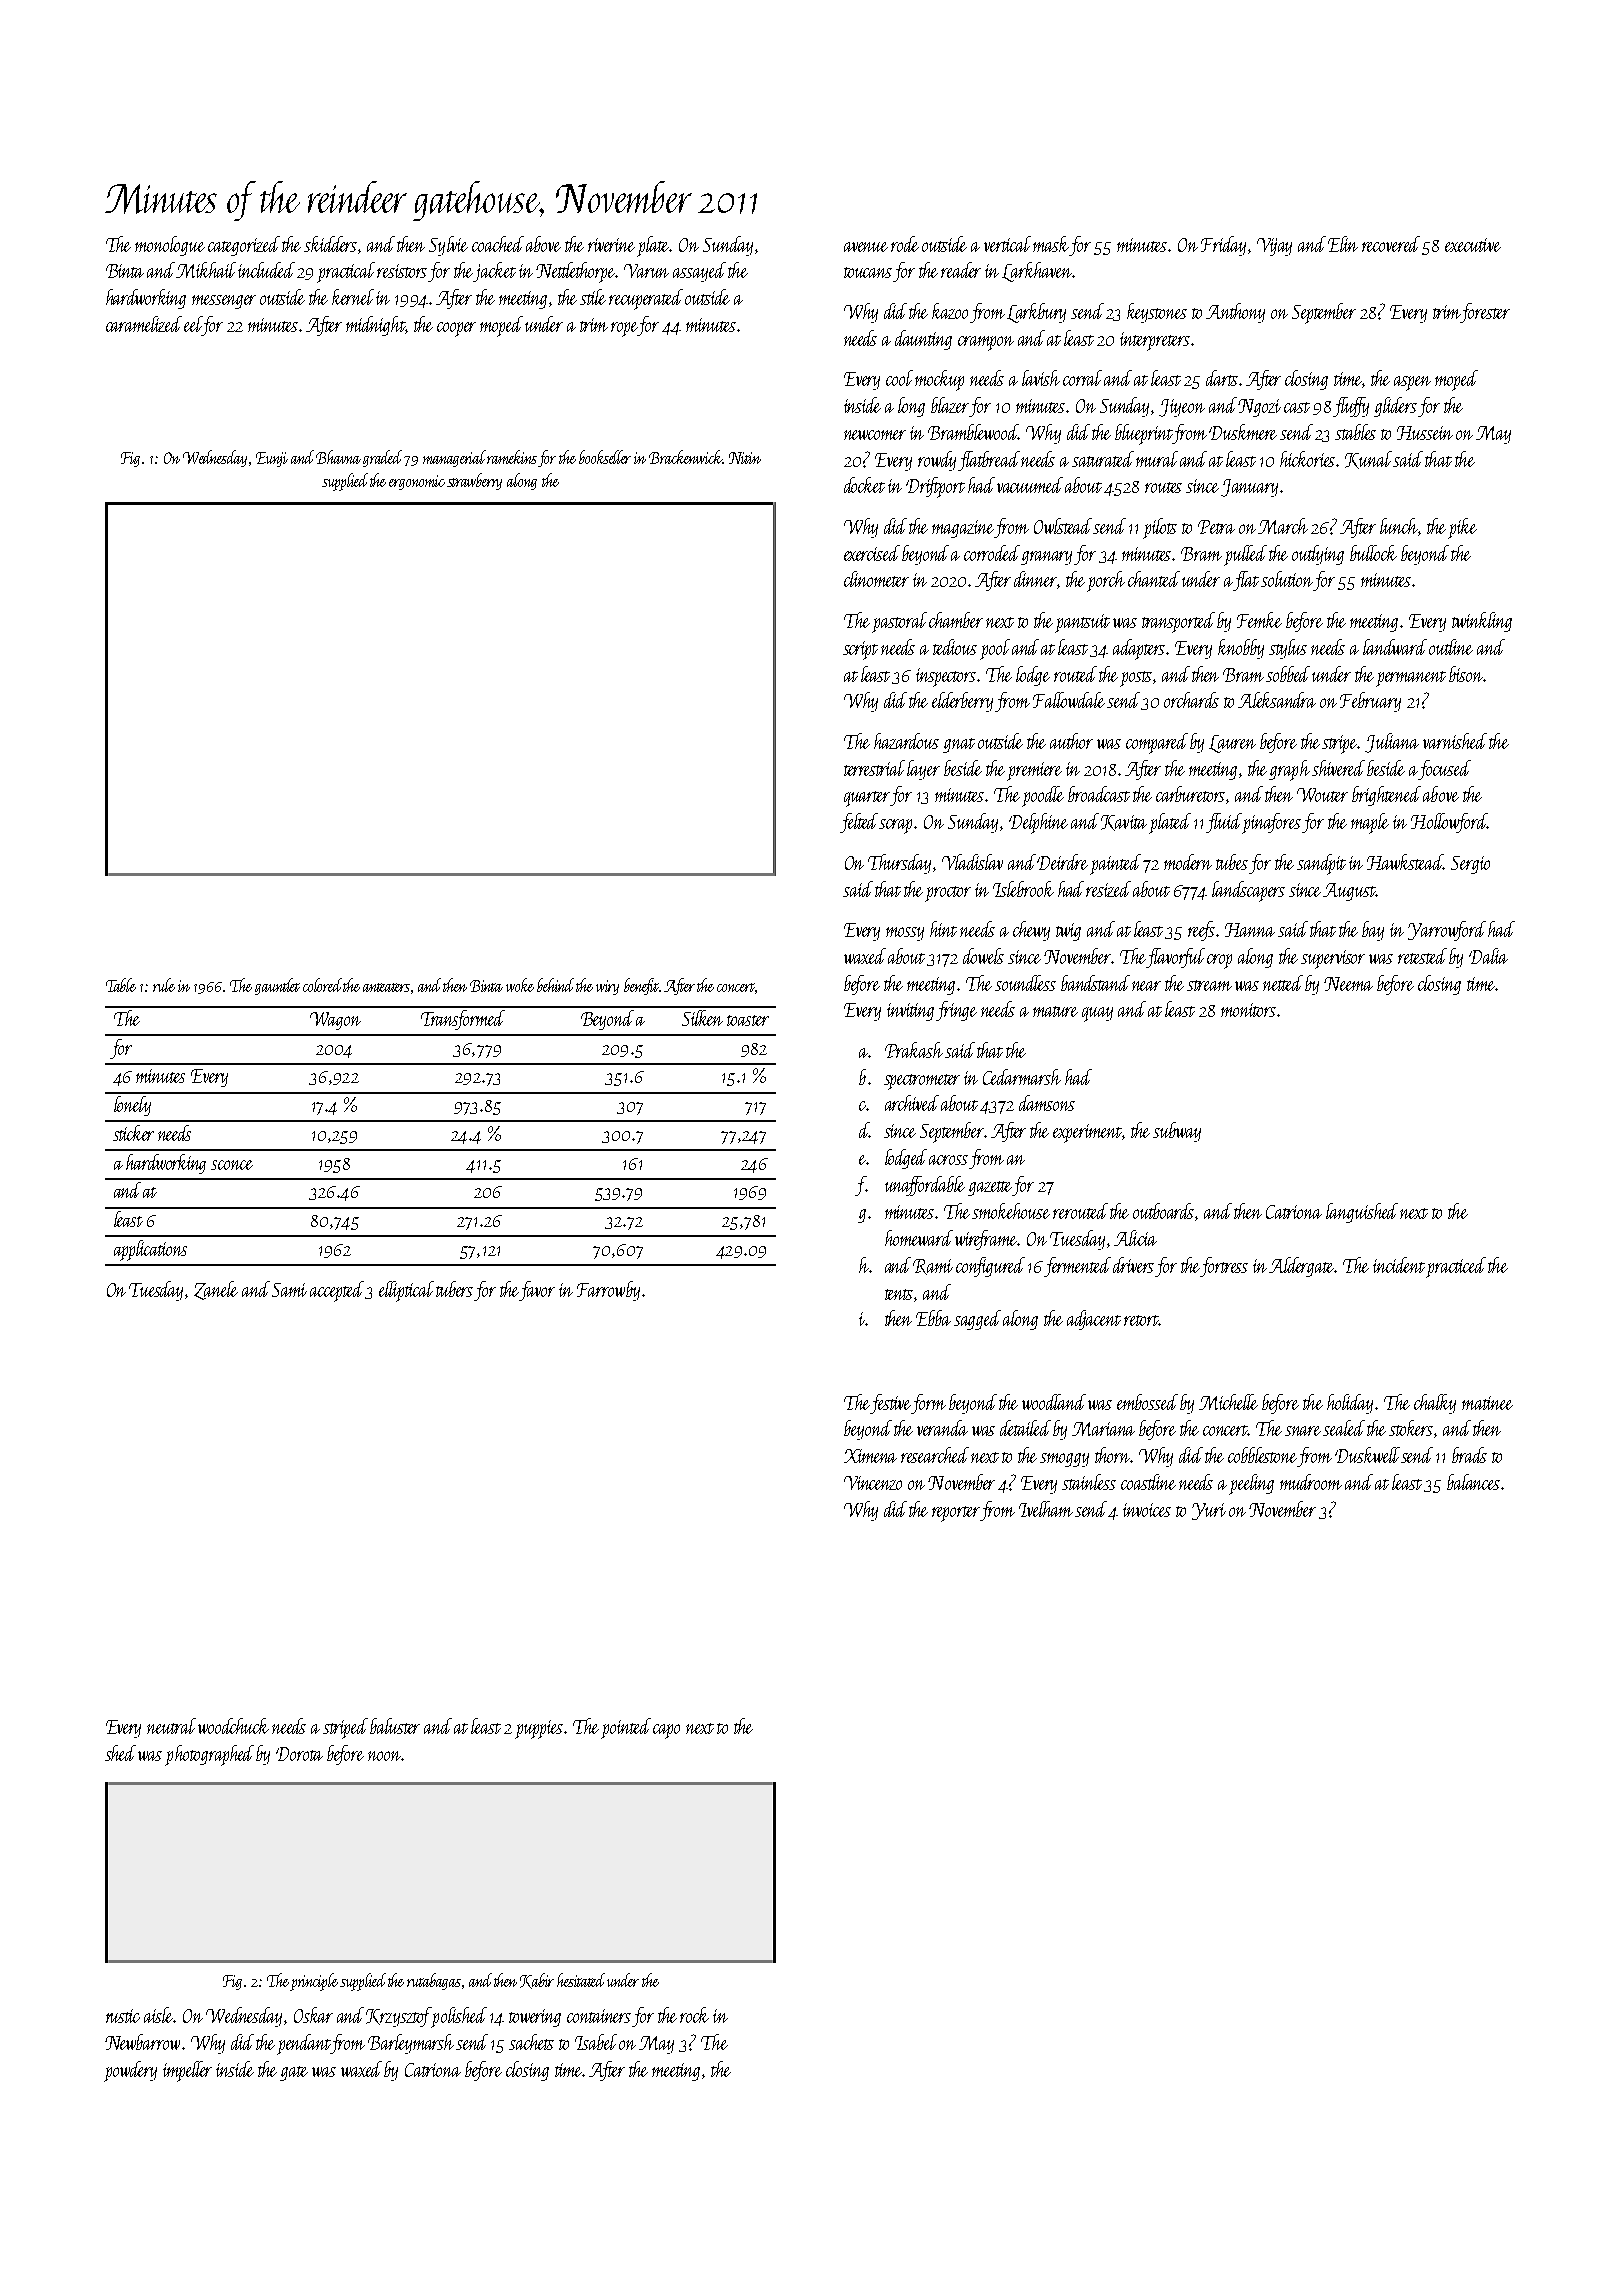  I want to click on hesitated, so click(581, 1980).
